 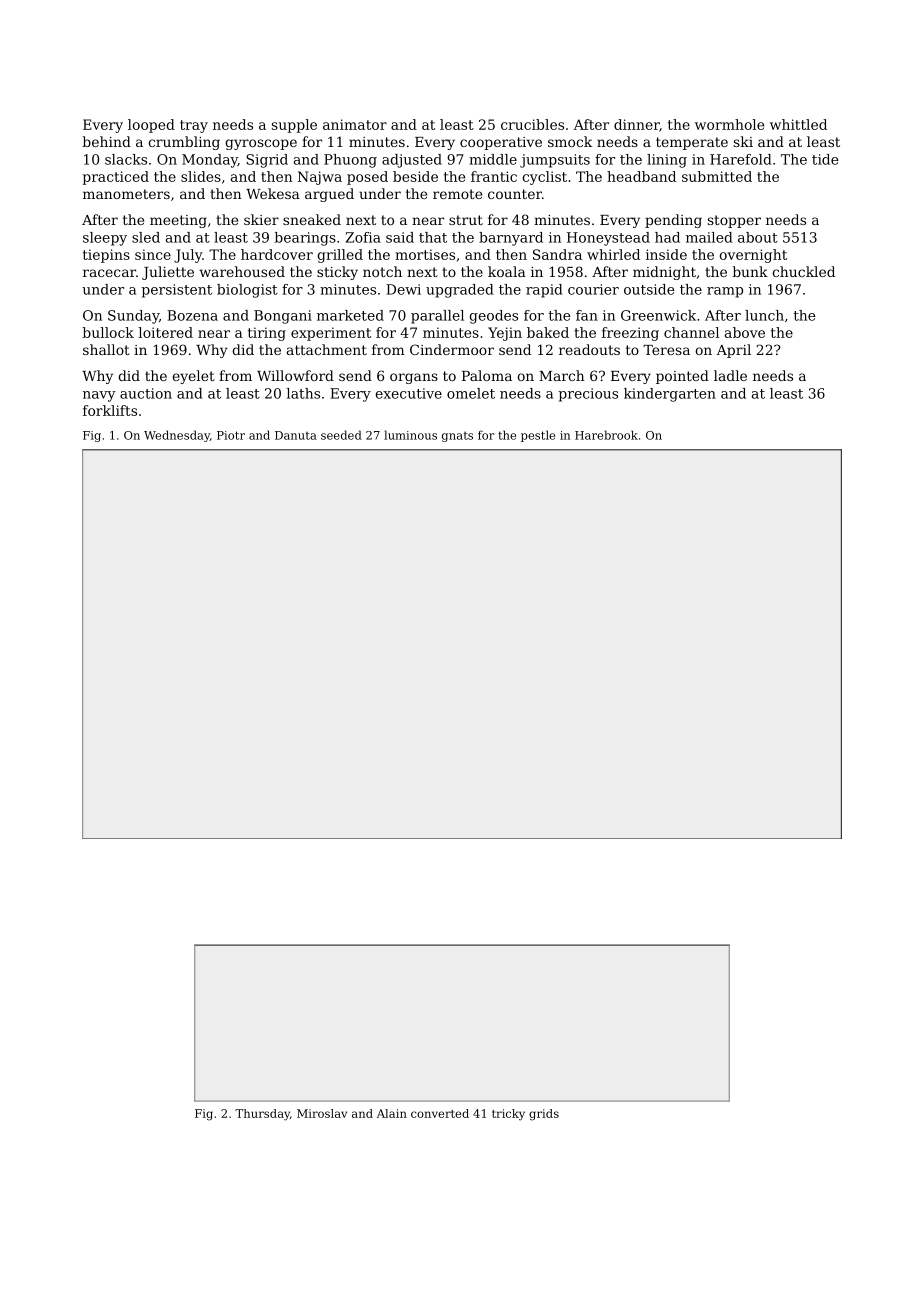 What do you see at coordinates (415, 176) in the document?
I see `beside` at bounding box center [415, 176].
